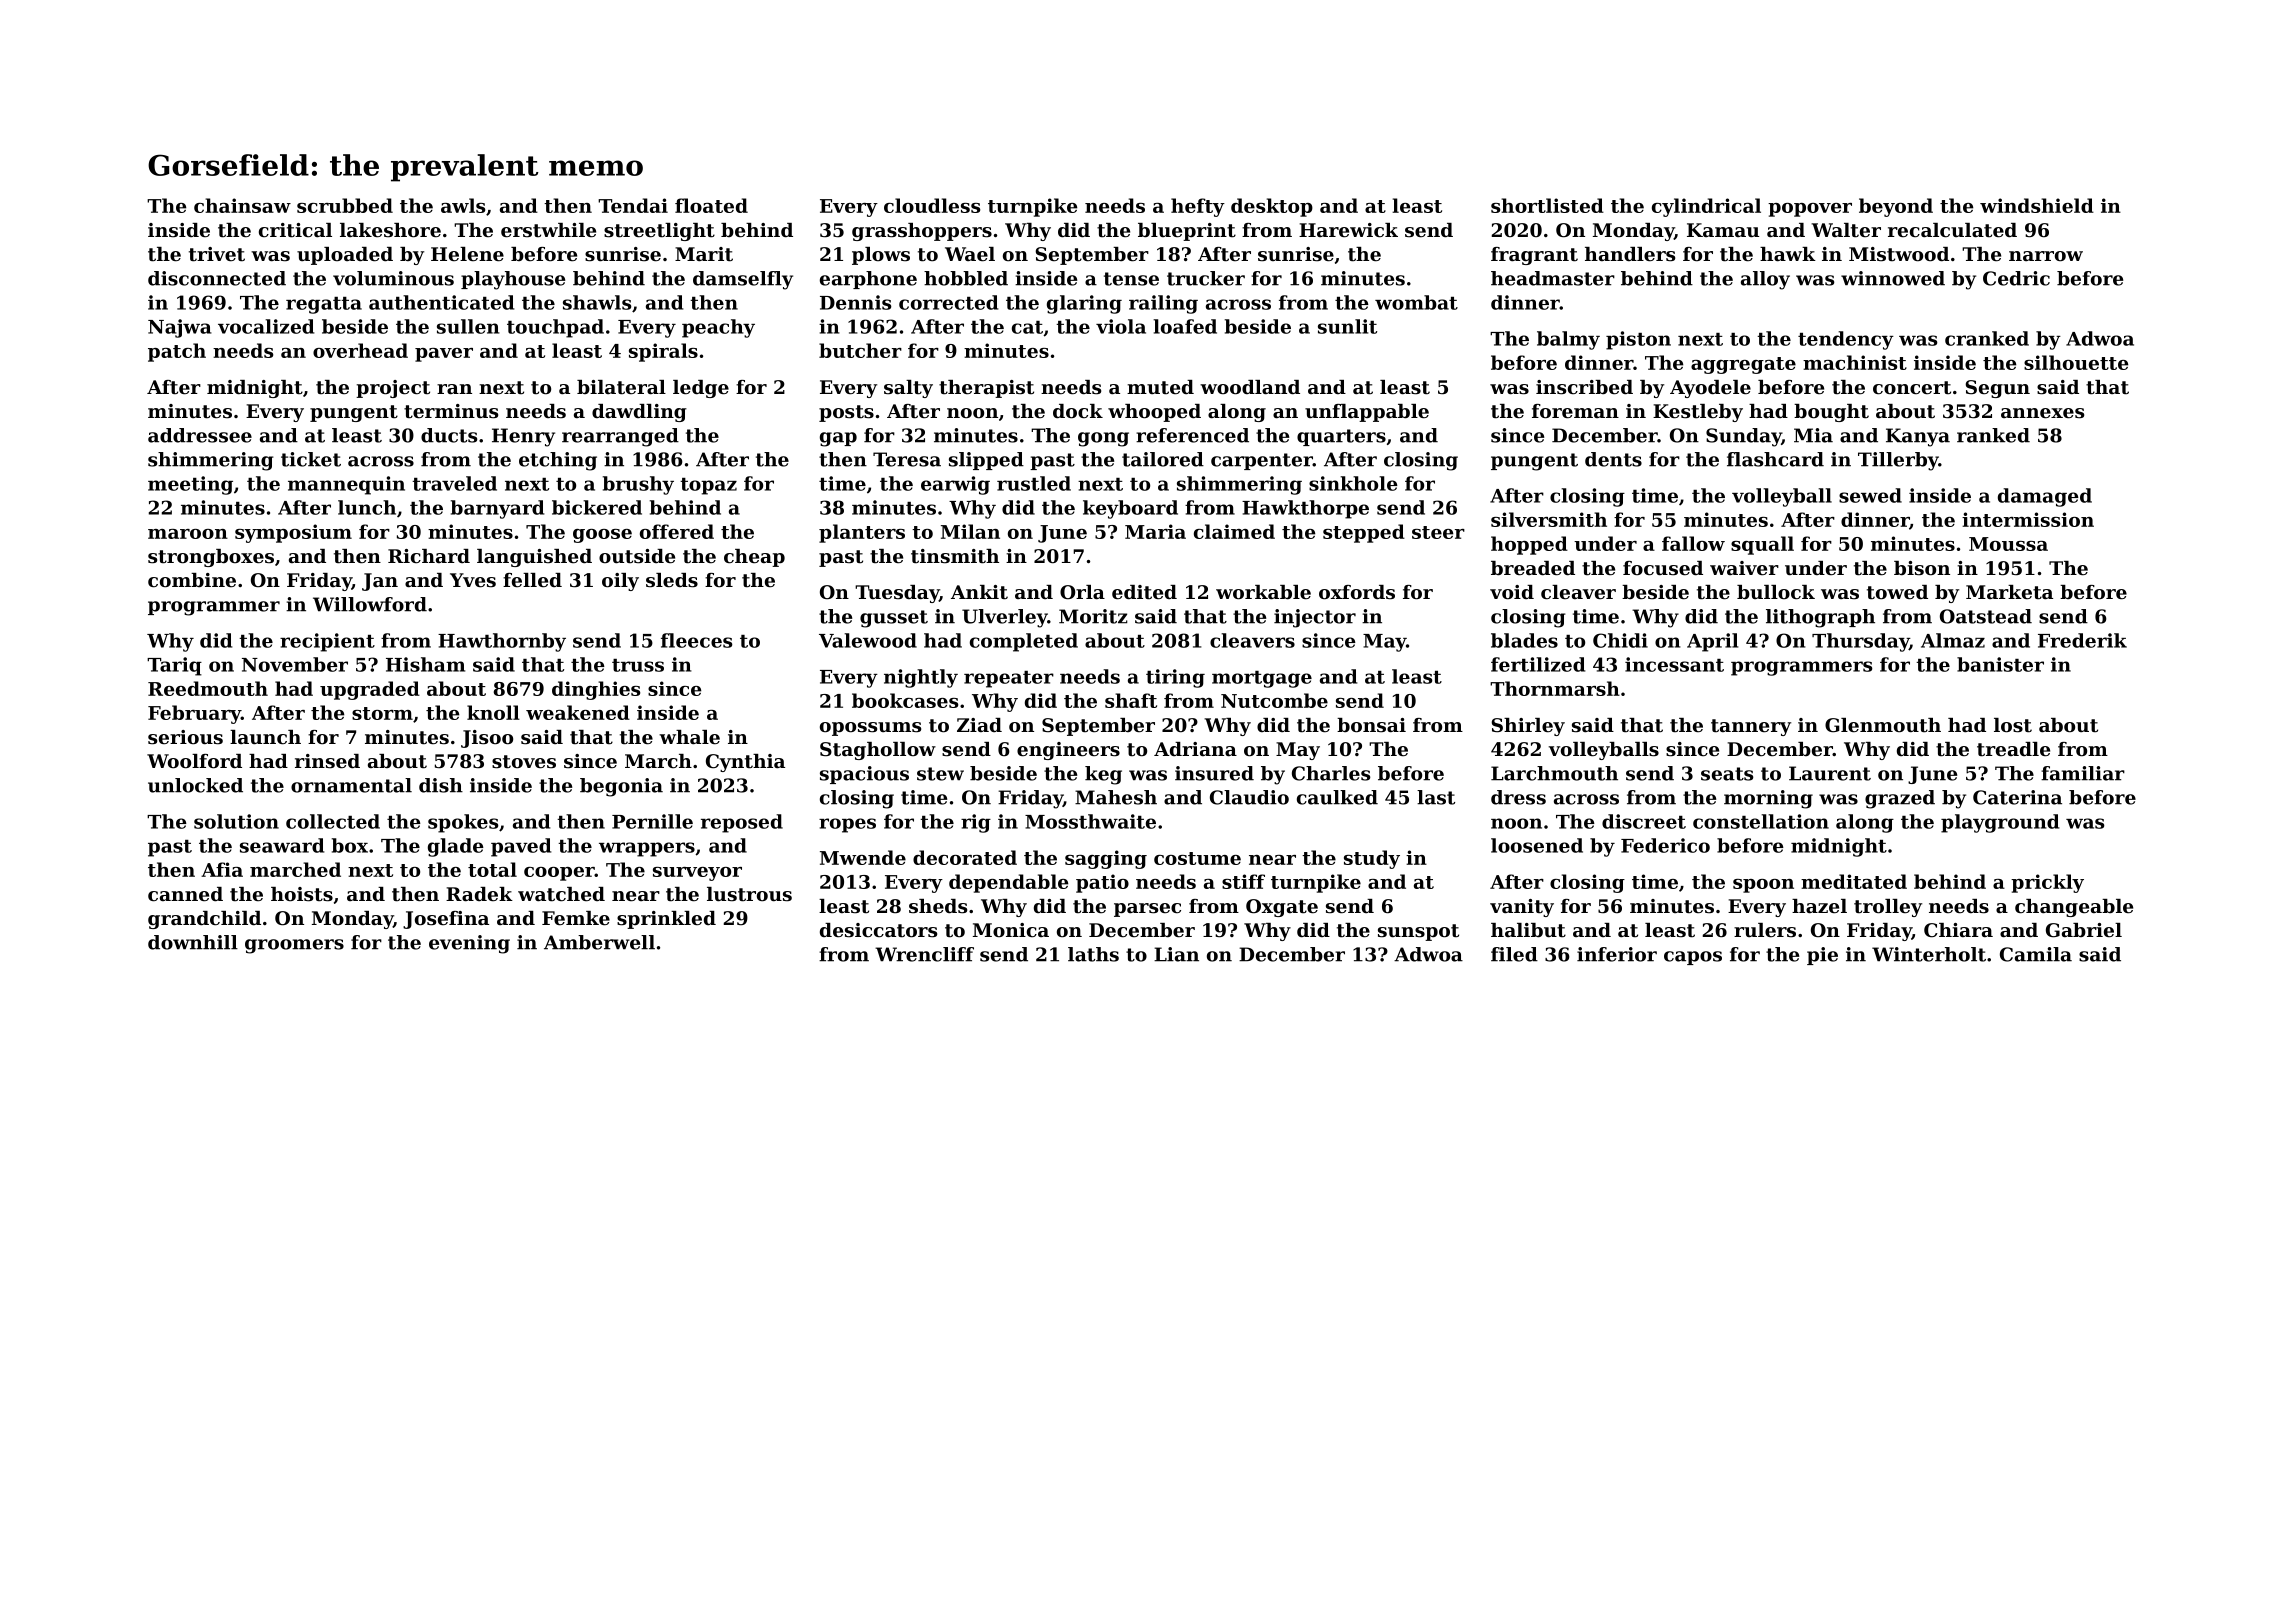 This screenshot has width=2285, height=1616. I want to click on winnowed, so click(1893, 278).
